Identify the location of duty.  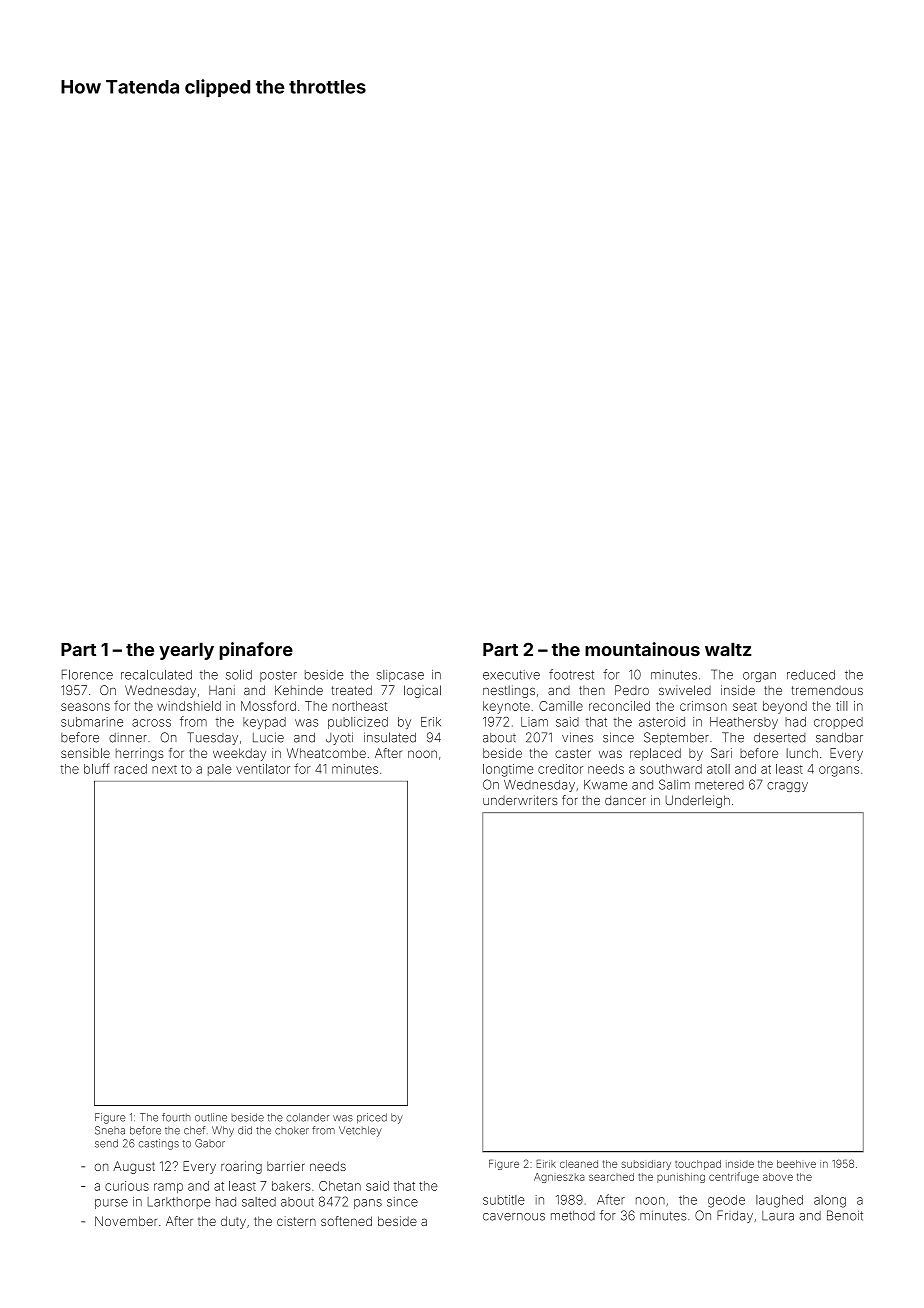
(233, 1222).
